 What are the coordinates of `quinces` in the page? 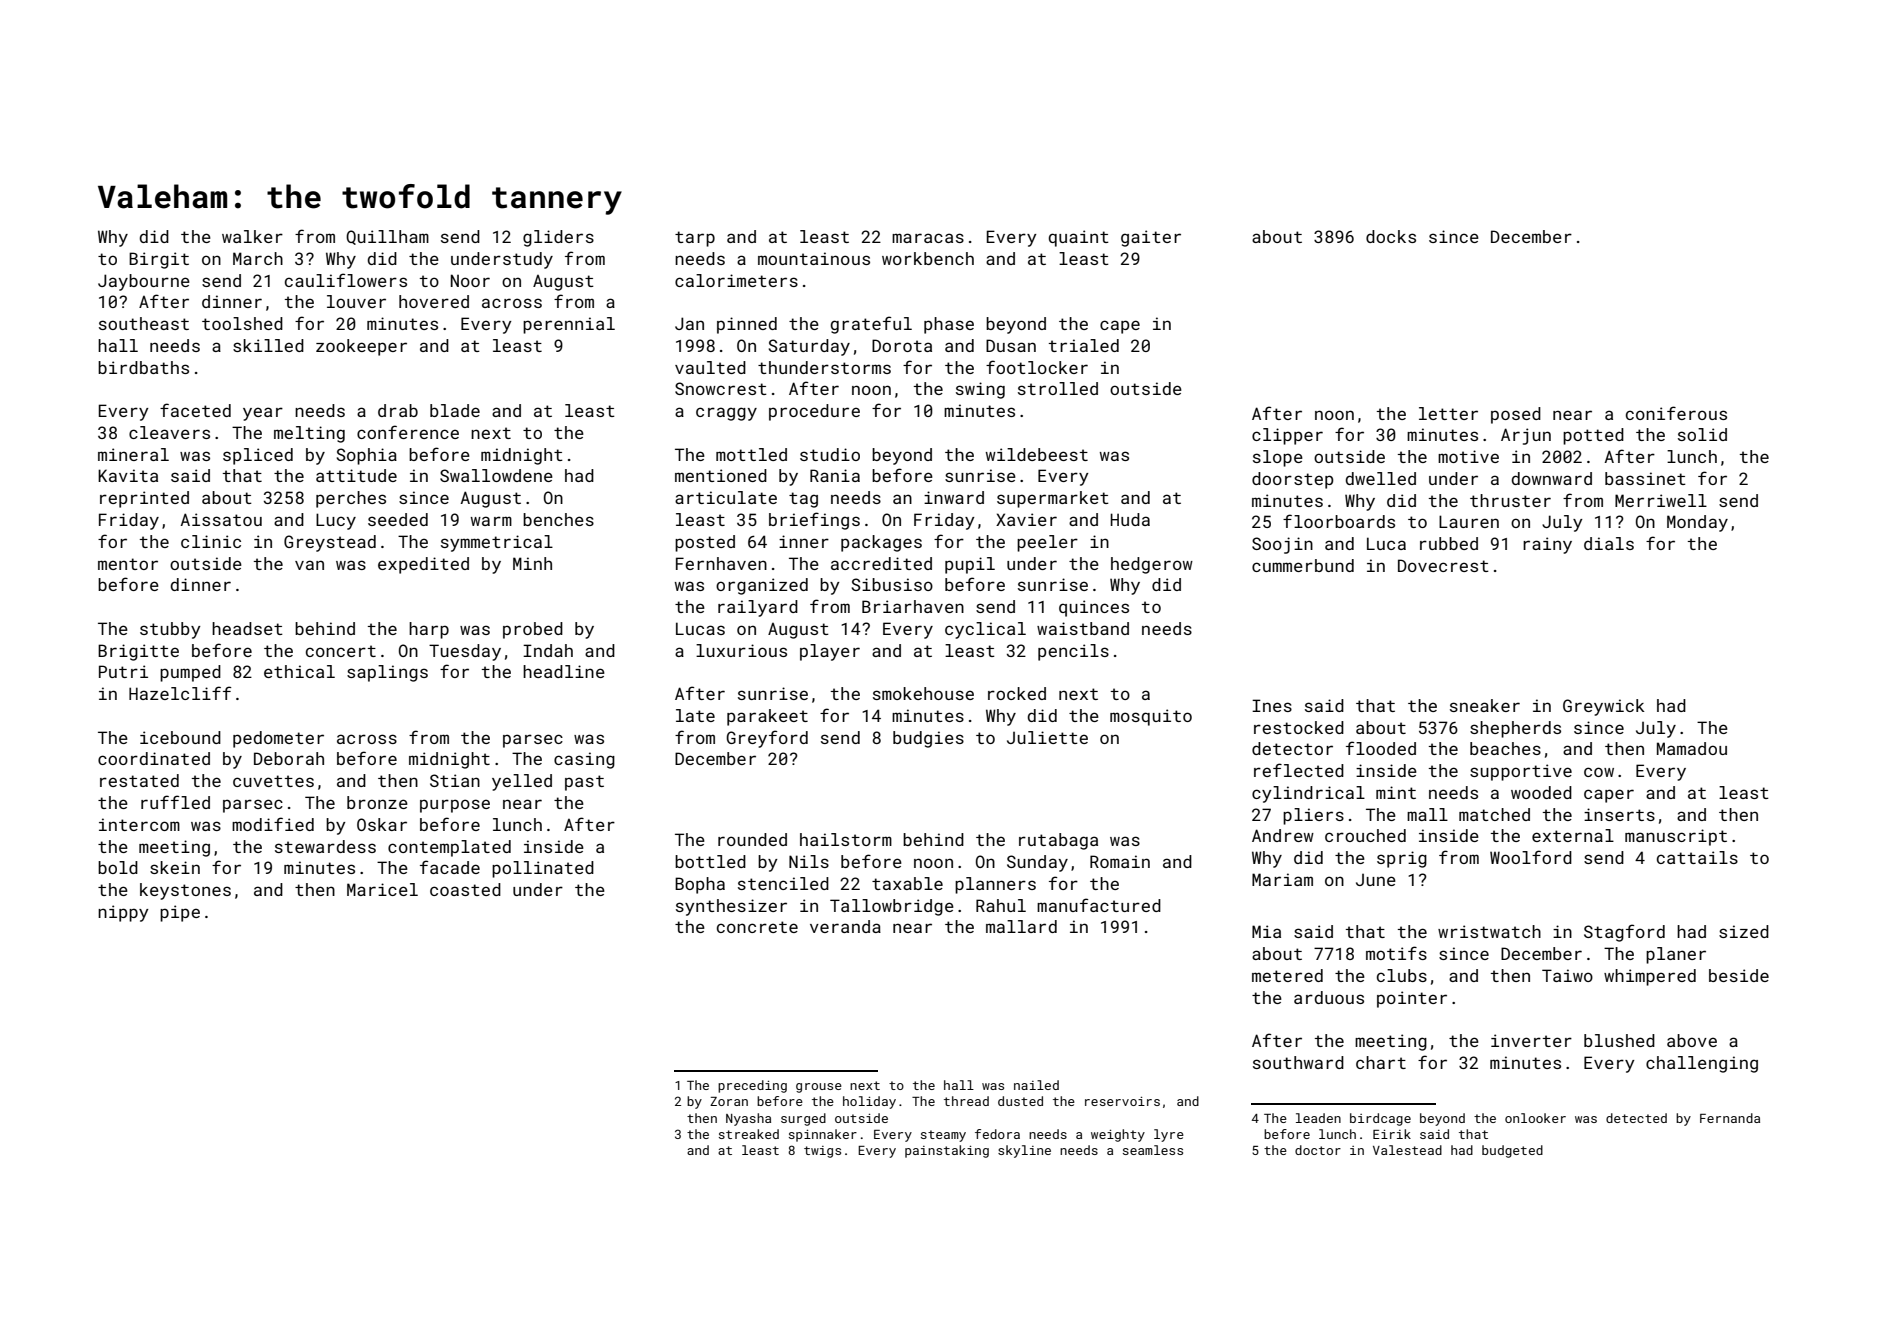 It's located at (1094, 608).
